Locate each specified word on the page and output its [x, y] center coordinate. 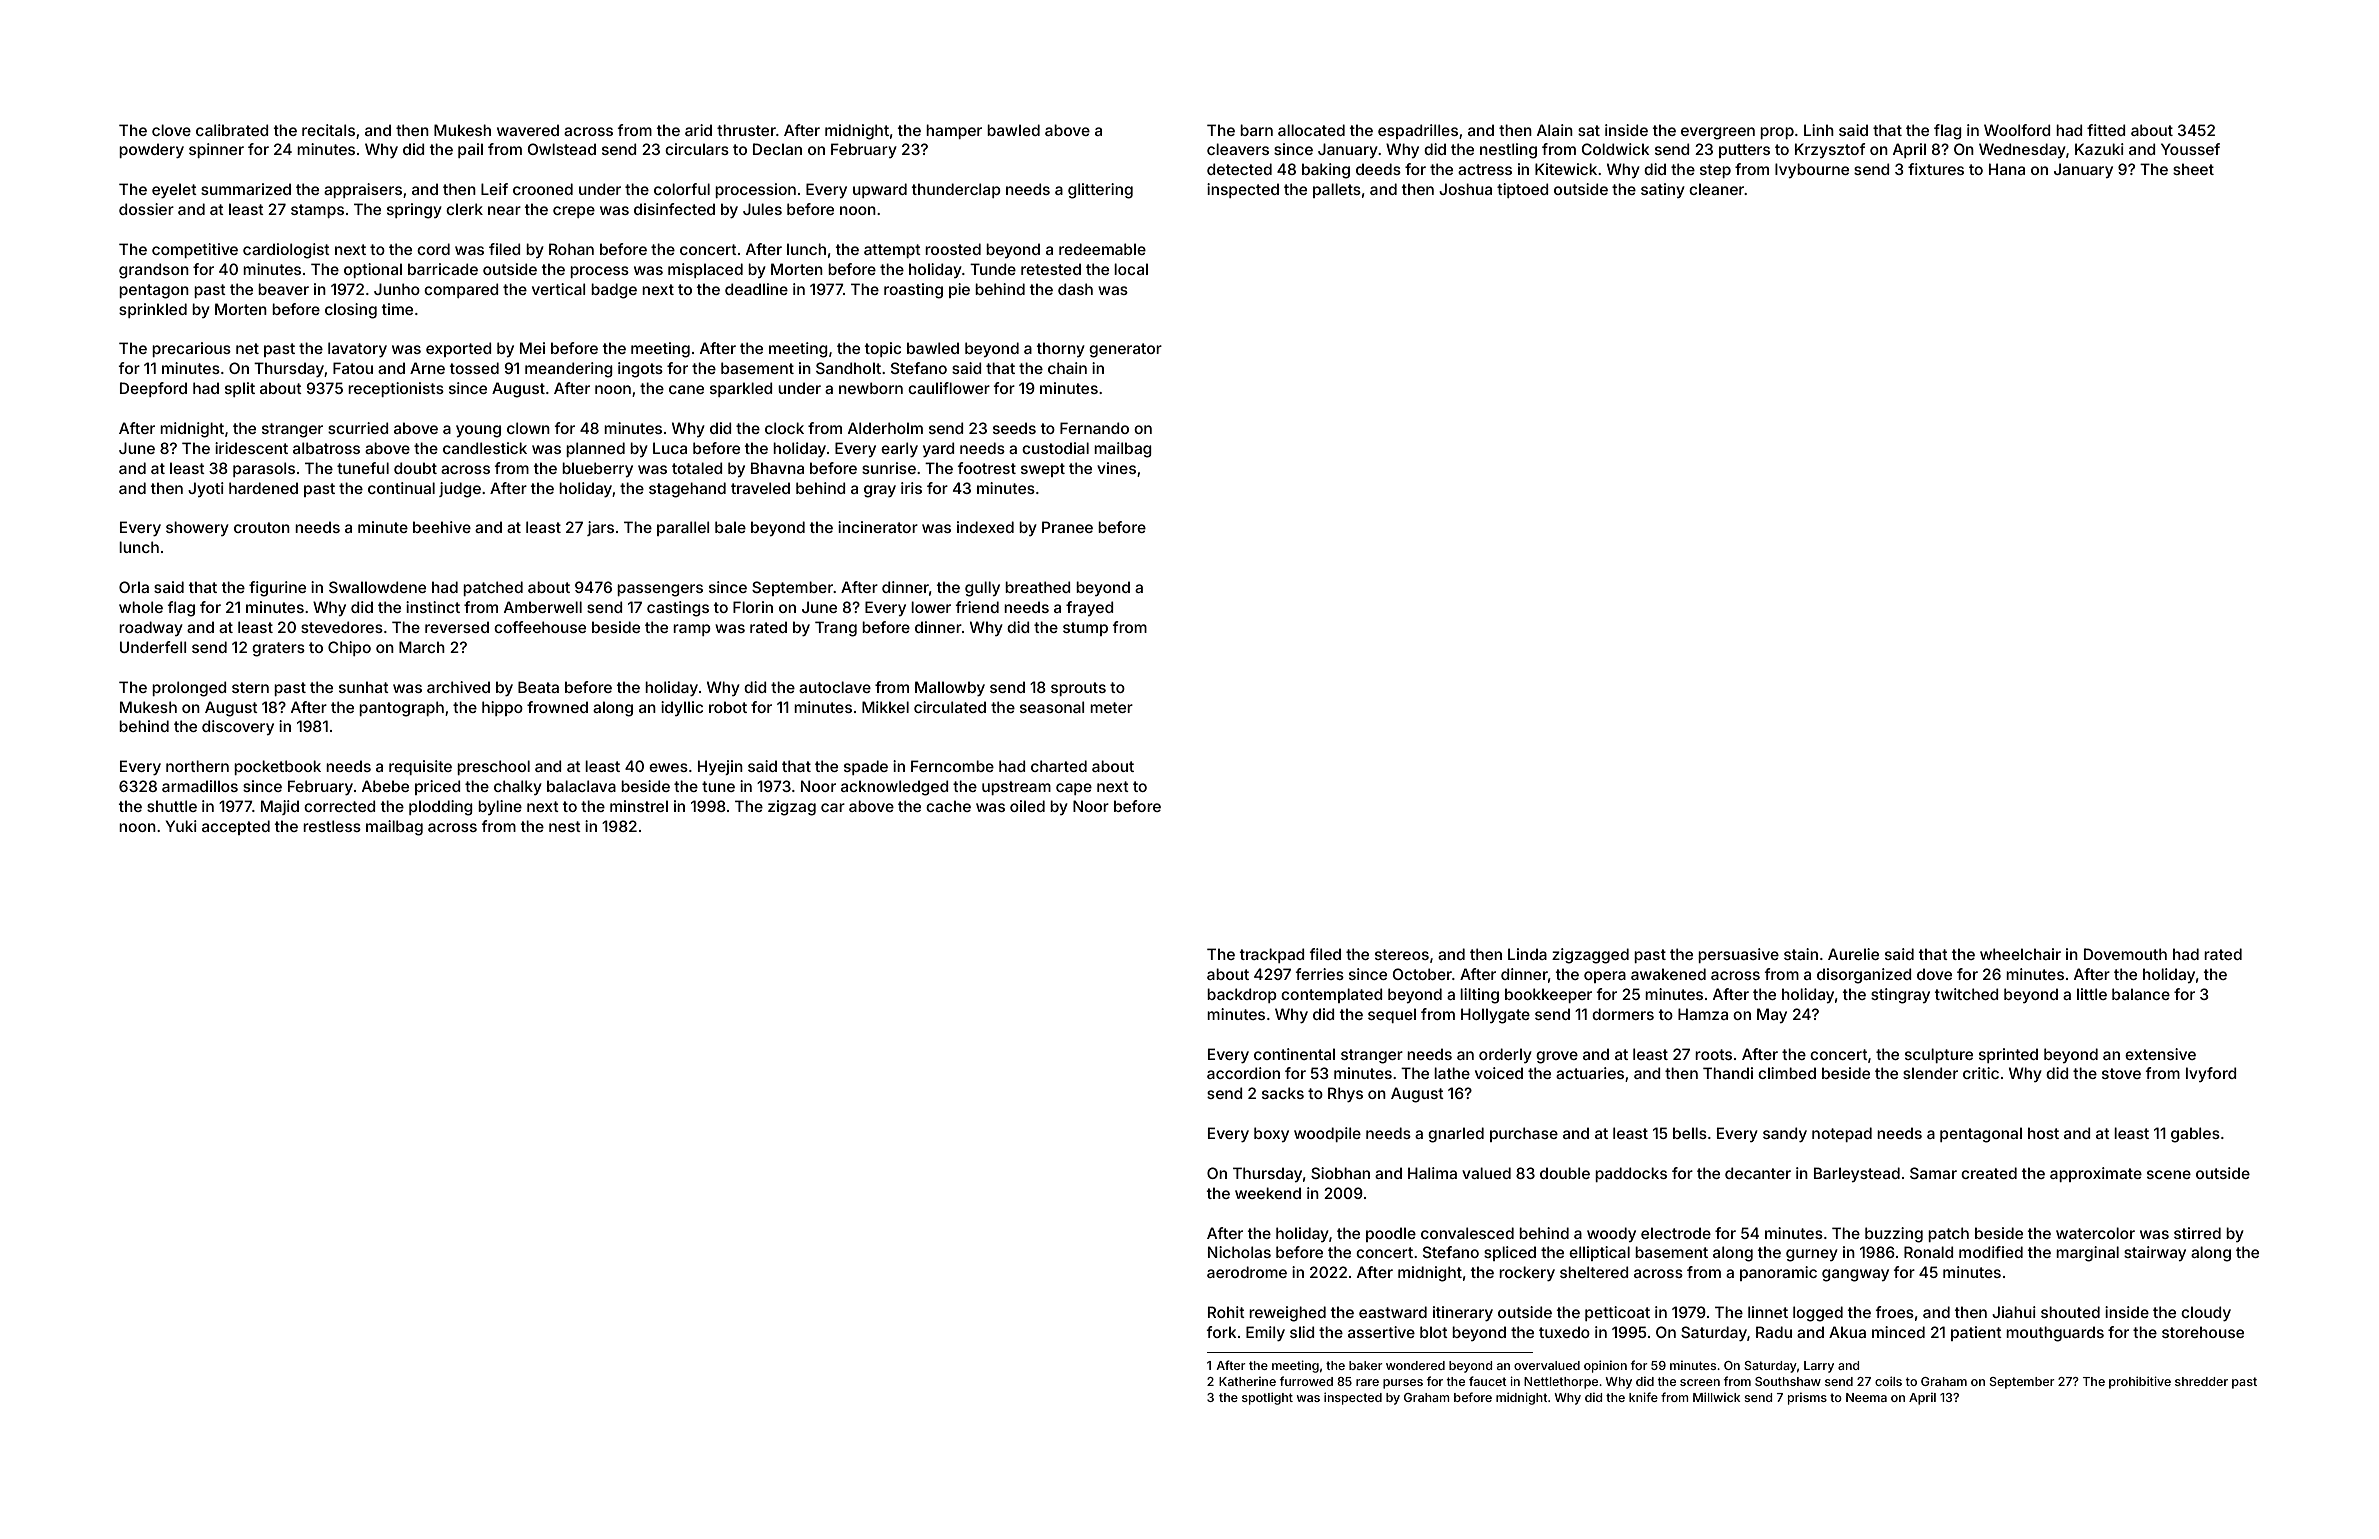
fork [1222, 1332]
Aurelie [1853, 954]
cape [1074, 789]
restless [332, 826]
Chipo [349, 648]
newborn [871, 388]
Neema [1866, 1397]
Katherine [1247, 1381]
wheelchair [2020, 954]
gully [982, 589]
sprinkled [153, 310]
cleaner [1717, 189]
